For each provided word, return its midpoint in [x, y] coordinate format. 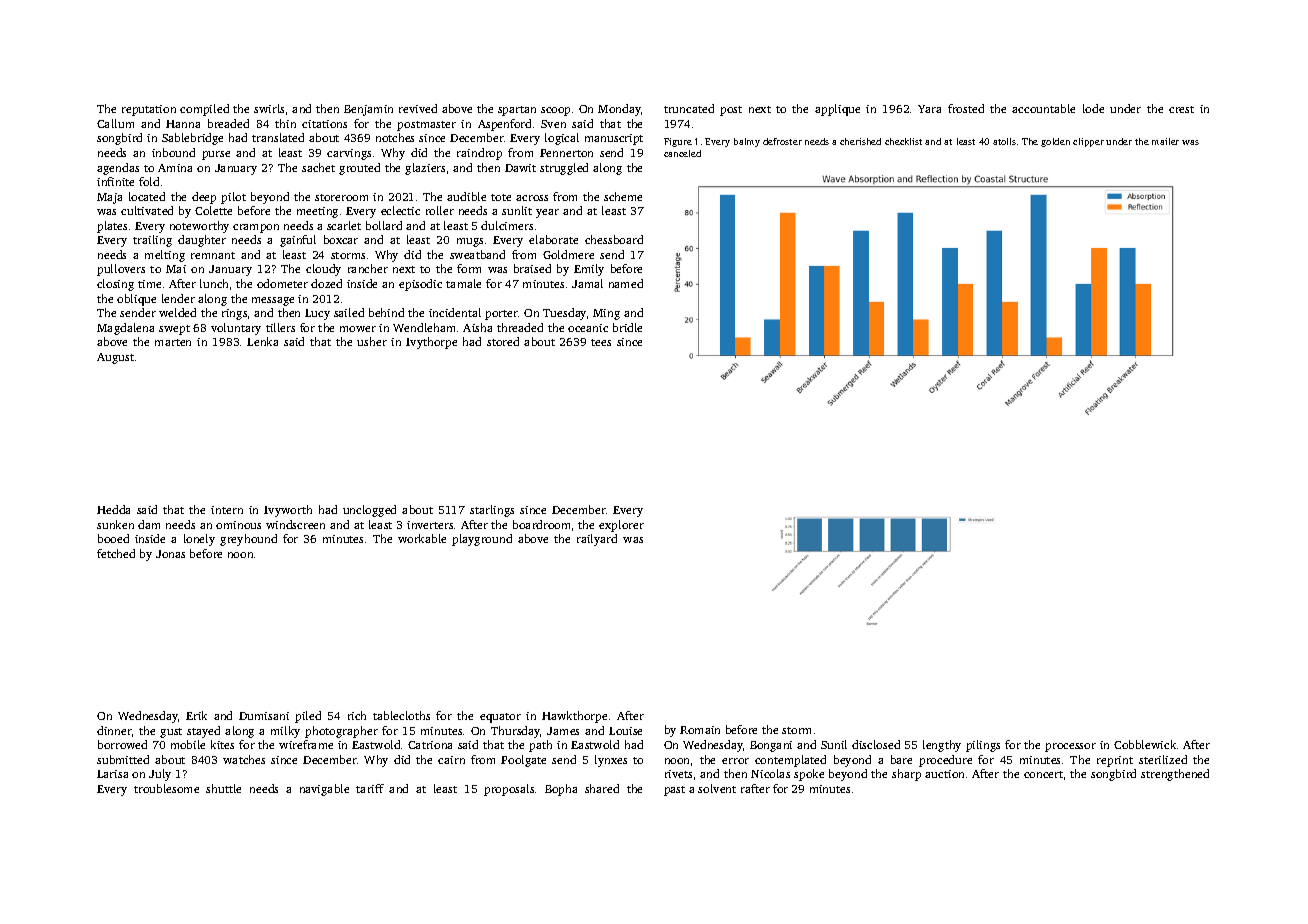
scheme [623, 196]
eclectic [400, 210]
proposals [509, 790]
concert [1043, 774]
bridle [627, 327]
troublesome [166, 788]
